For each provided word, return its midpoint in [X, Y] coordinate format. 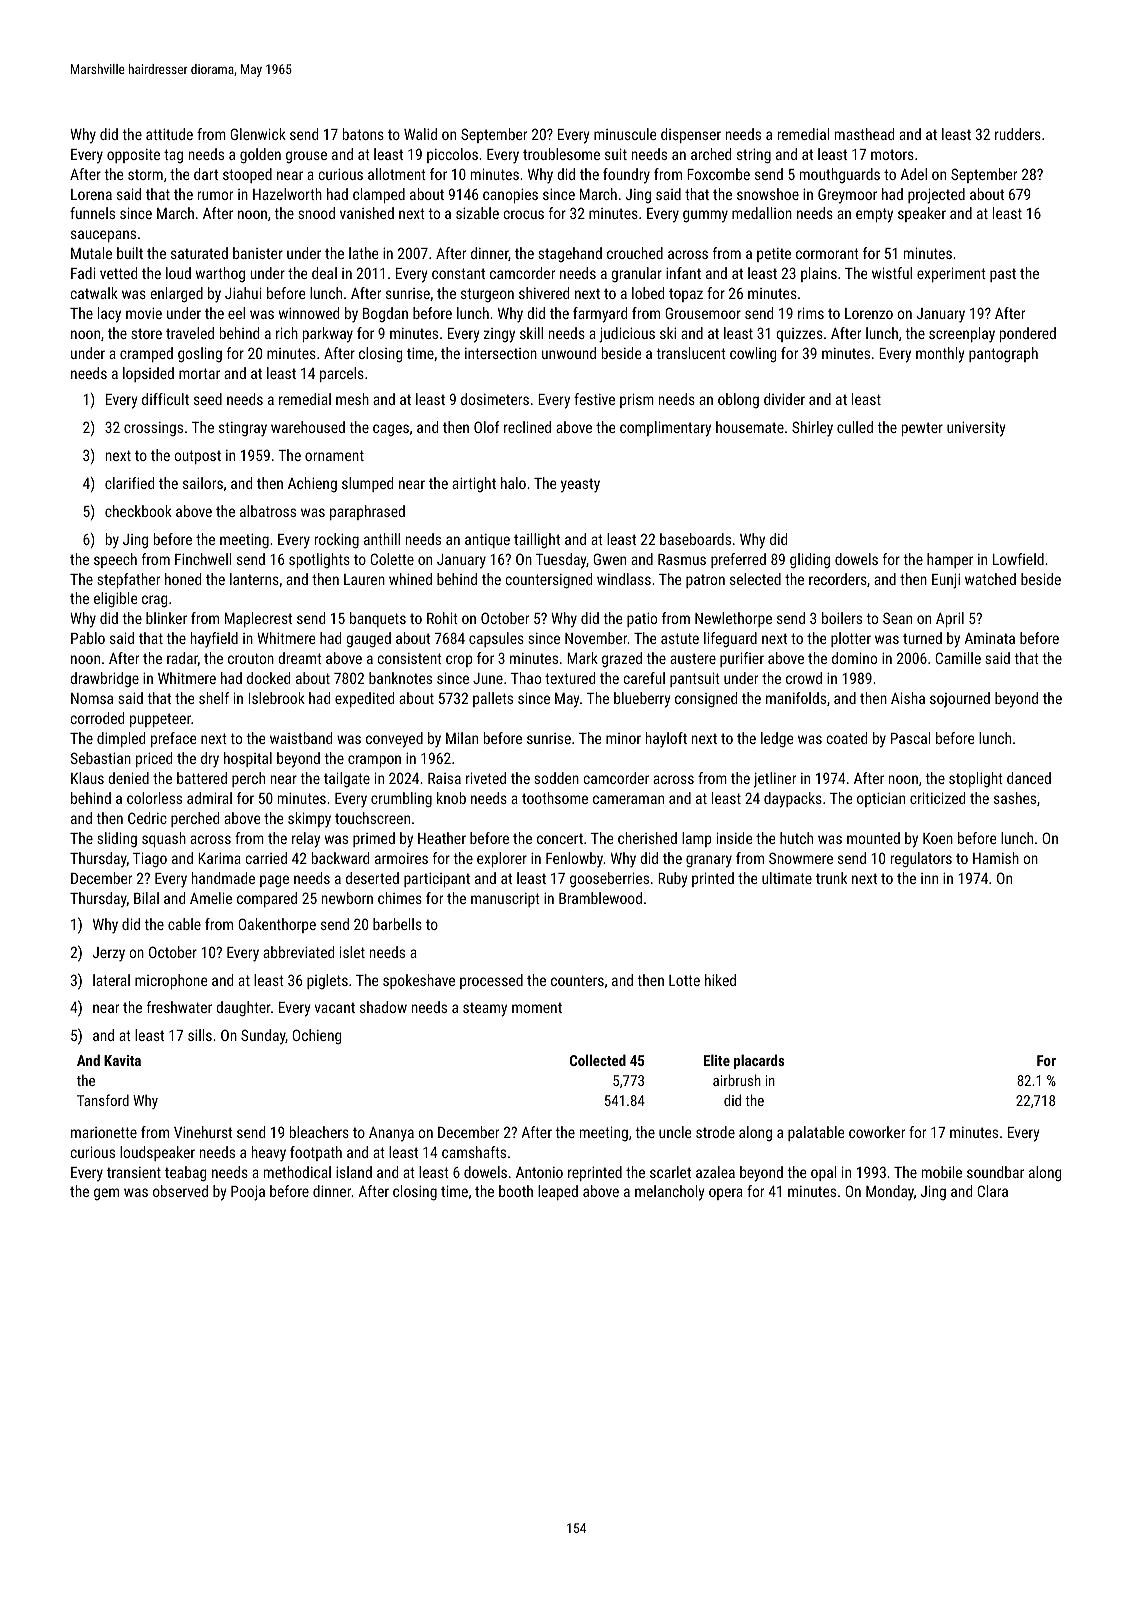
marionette [104, 1132]
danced [1029, 778]
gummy [705, 216]
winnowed [309, 313]
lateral [111, 980]
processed [491, 981]
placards [759, 1061]
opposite [133, 156]
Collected [598, 1060]
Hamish [996, 858]
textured [570, 678]
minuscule [625, 134]
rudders [1018, 134]
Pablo [88, 638]
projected [936, 196]
